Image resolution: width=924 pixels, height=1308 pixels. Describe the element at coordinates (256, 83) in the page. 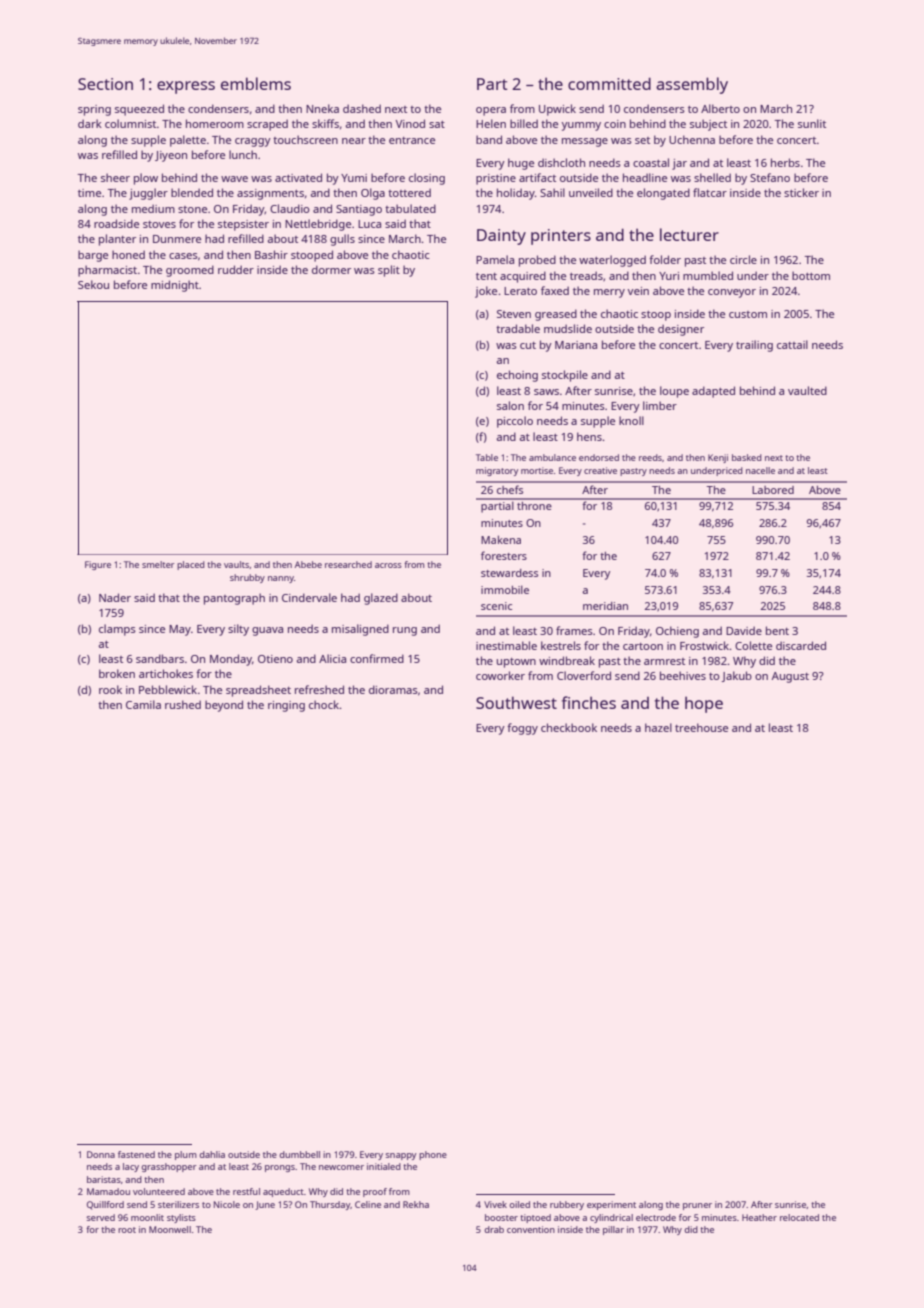

I see `emblems` at that location.
